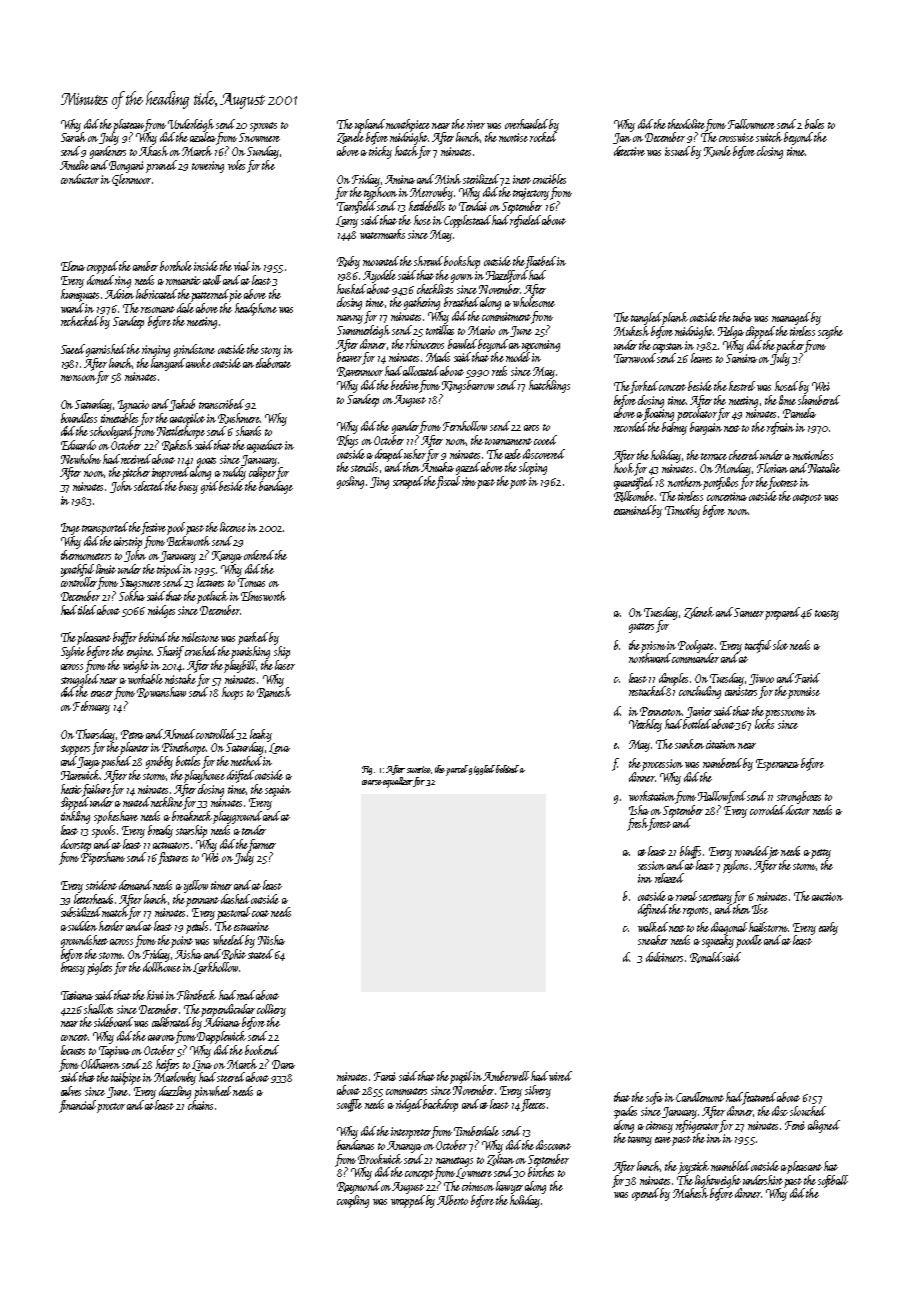 The height and width of the page is (1316, 908). I want to click on Mahesh, so click(690, 1193).
